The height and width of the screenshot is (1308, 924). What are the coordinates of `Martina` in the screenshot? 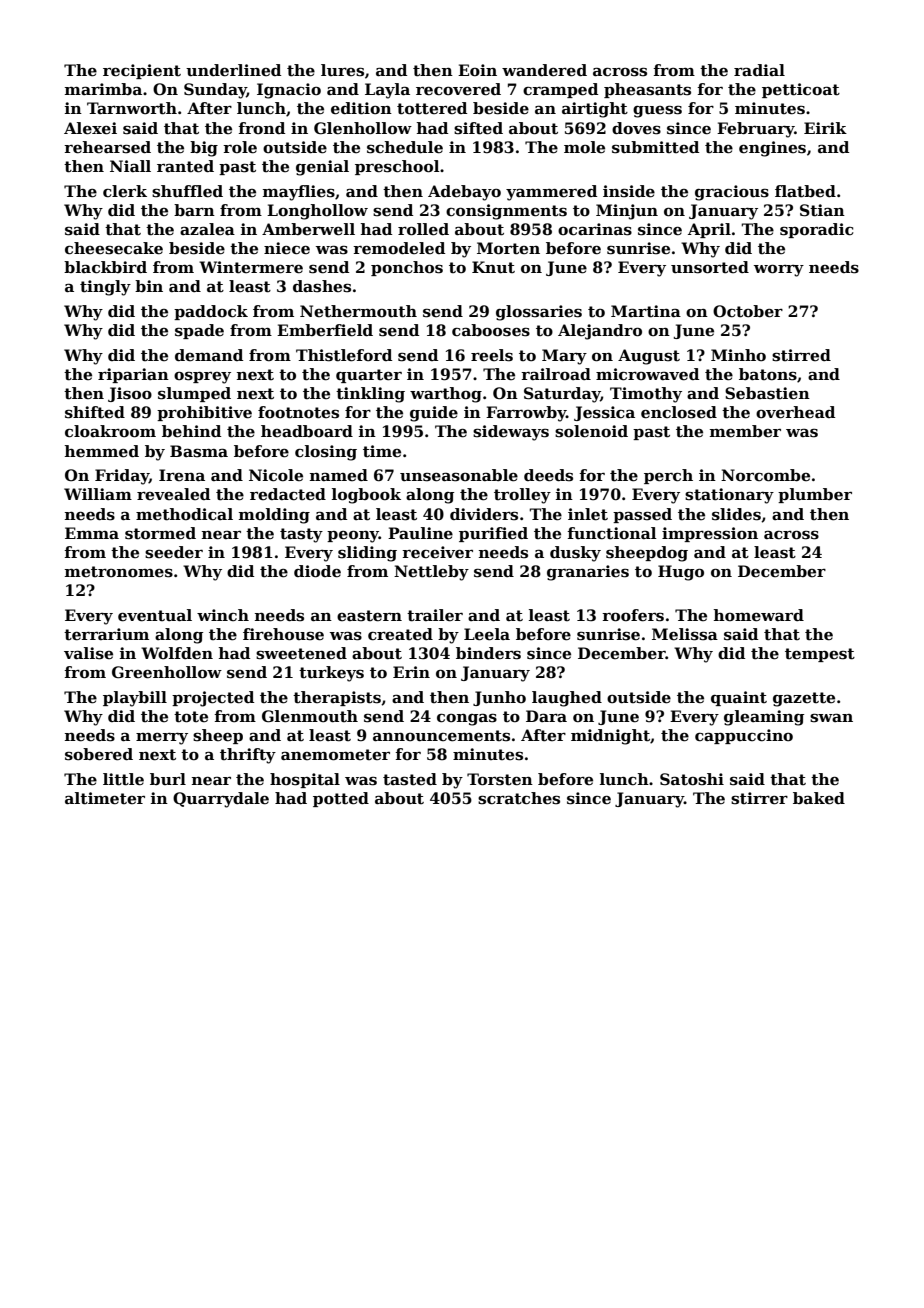 It's located at (646, 311).
